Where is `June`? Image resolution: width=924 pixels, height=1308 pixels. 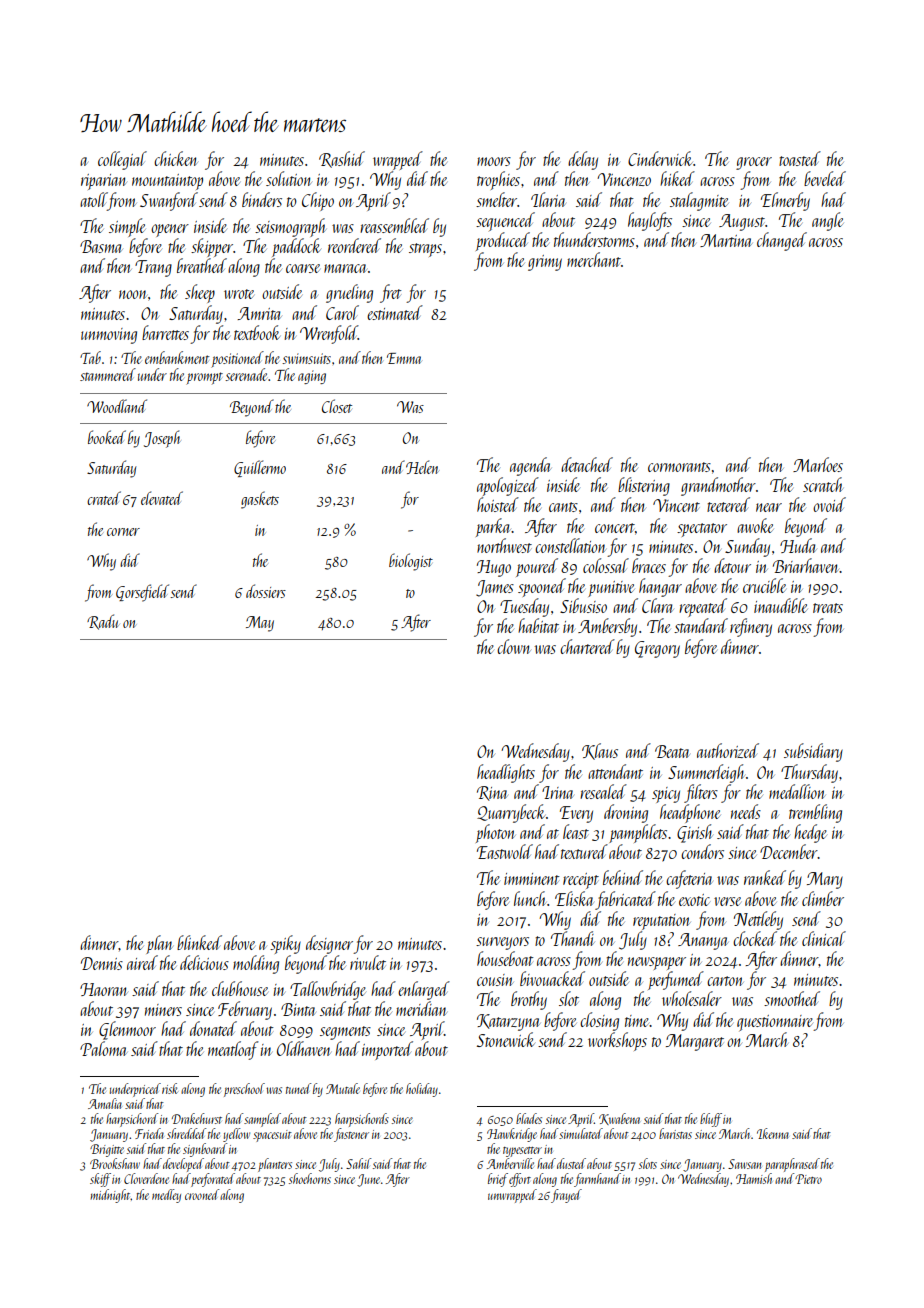
June is located at coordinates (368, 1180).
